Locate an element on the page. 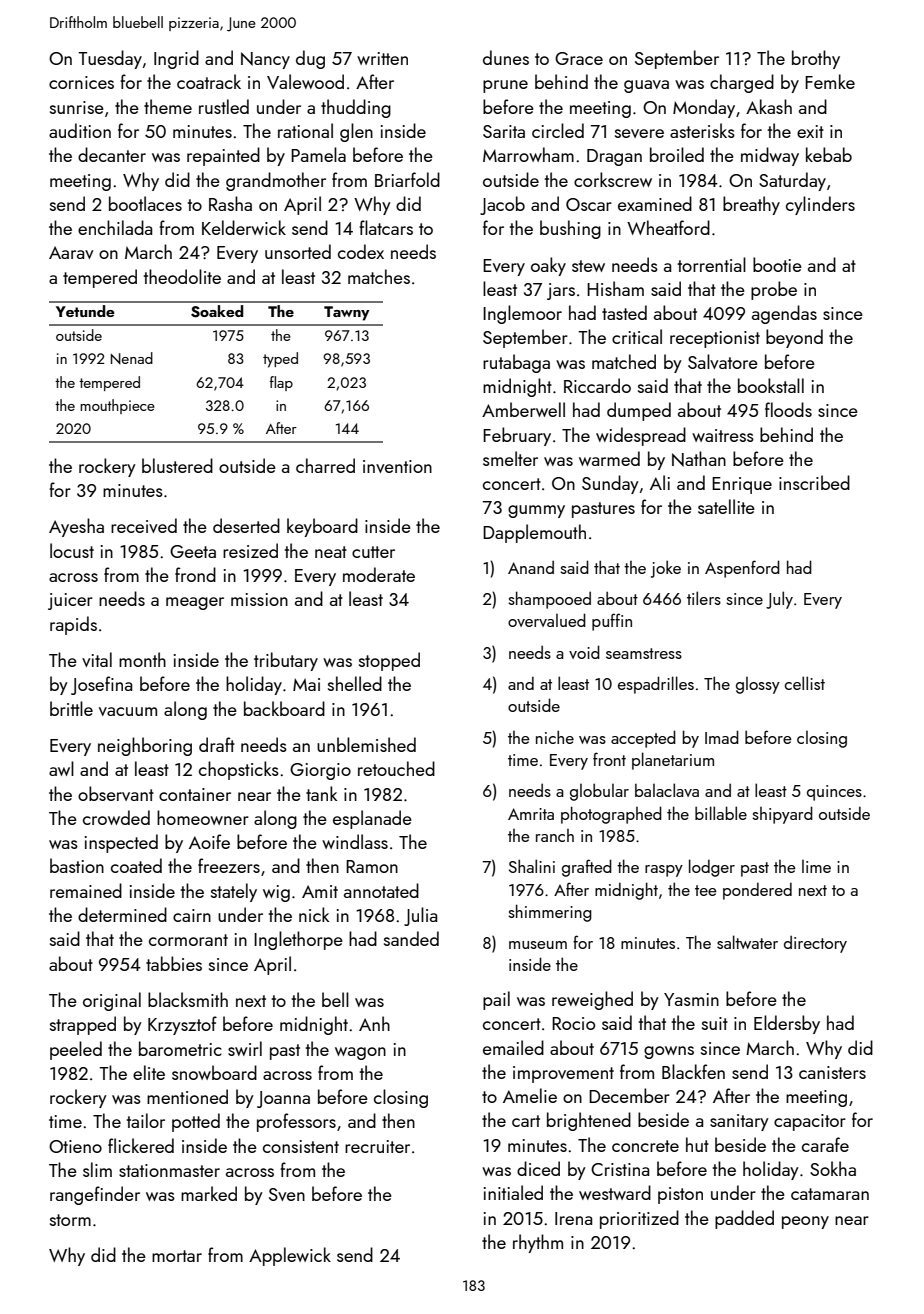  storm is located at coordinates (70, 1220).
